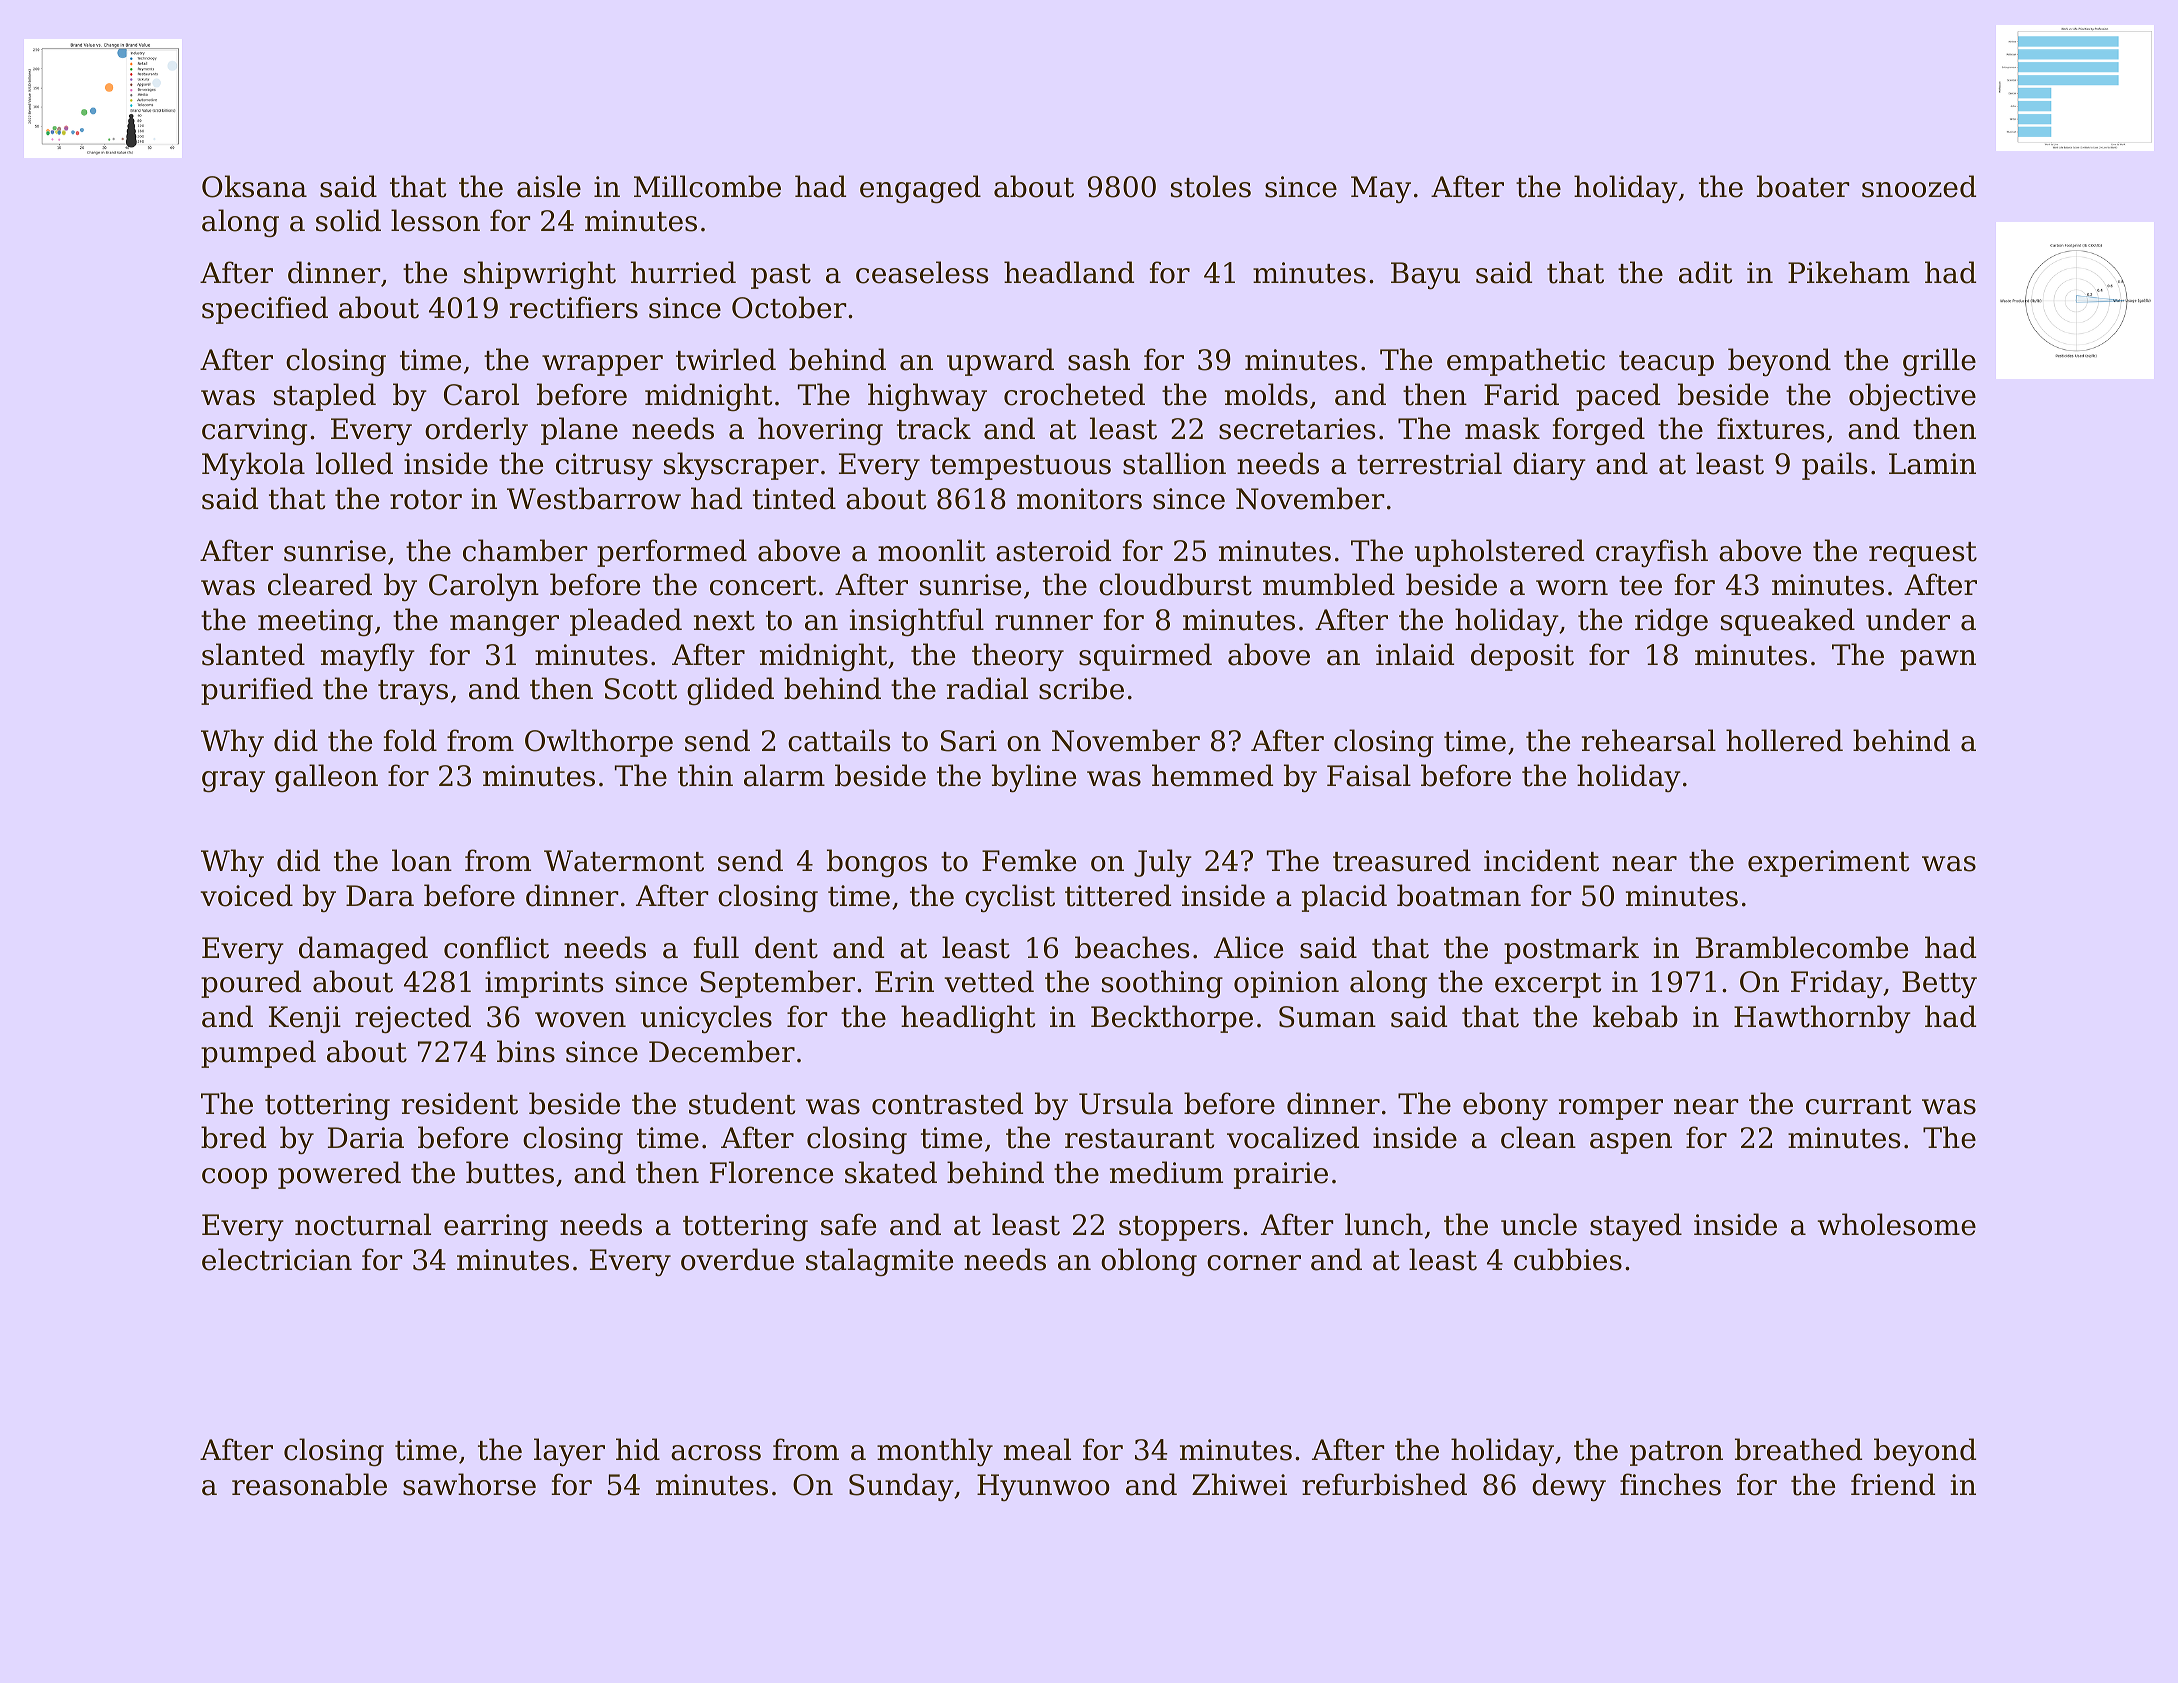 The height and width of the screenshot is (1683, 2178). What do you see at coordinates (1549, 466) in the screenshot?
I see `diary` at bounding box center [1549, 466].
